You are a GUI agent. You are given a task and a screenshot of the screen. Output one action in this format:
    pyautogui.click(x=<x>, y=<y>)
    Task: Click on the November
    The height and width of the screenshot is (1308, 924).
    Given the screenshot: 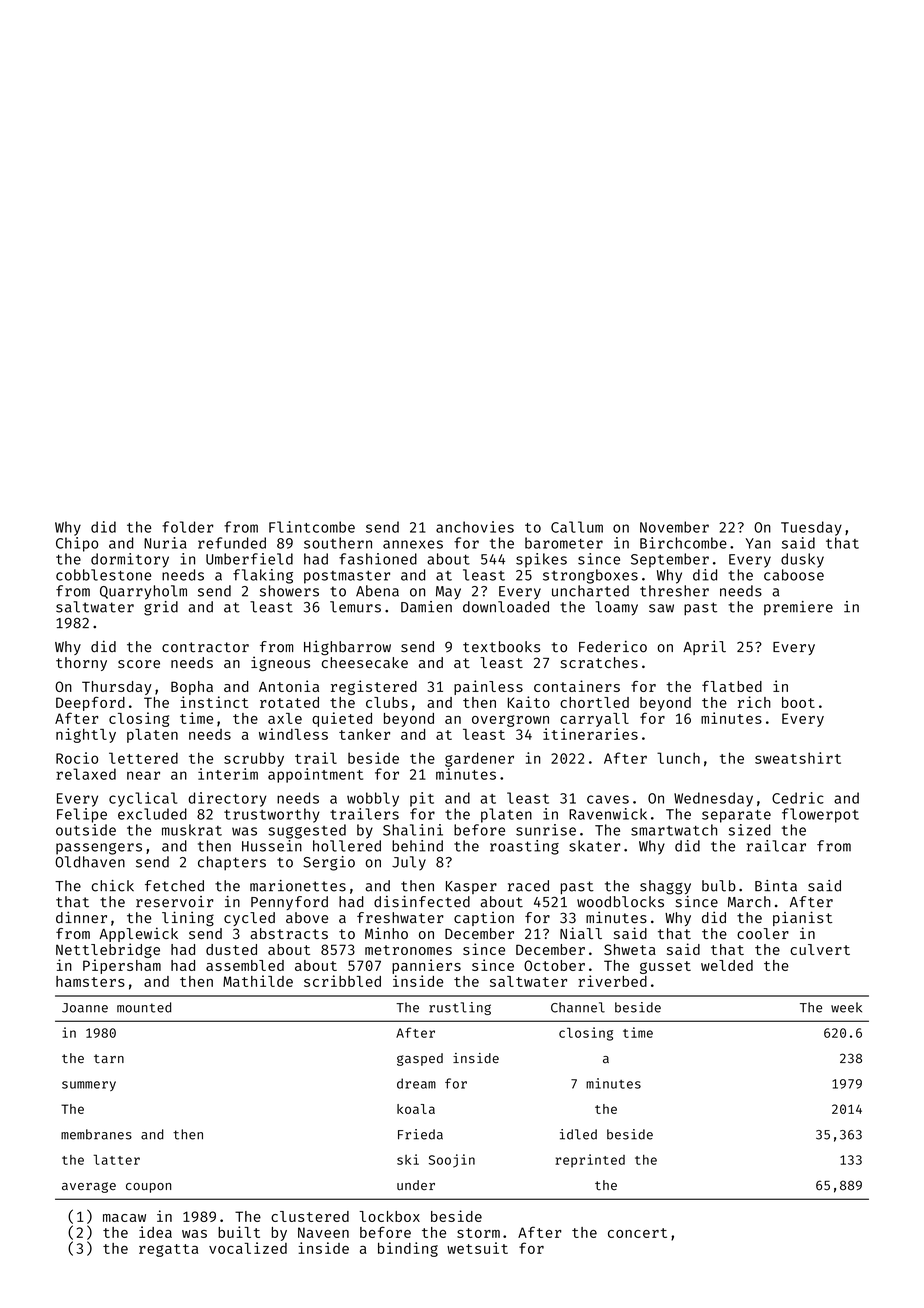 What is the action you would take?
    pyautogui.click(x=674, y=527)
